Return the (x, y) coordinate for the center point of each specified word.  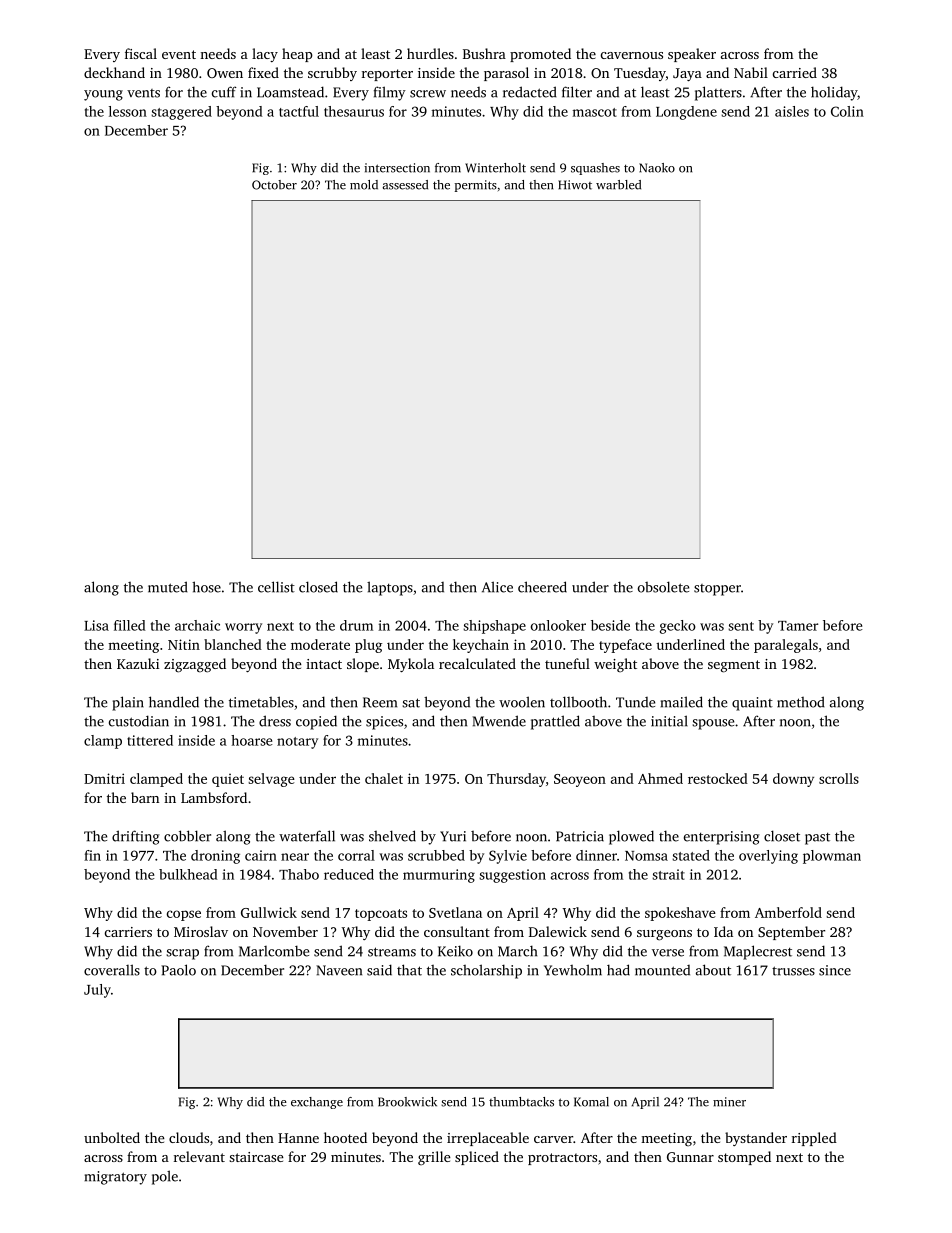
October (274, 185)
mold (364, 185)
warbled (618, 185)
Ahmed (660, 778)
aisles (792, 111)
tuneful (567, 663)
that (409, 970)
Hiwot (575, 185)
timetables (261, 702)
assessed (405, 185)
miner (729, 1102)
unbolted (112, 1137)
